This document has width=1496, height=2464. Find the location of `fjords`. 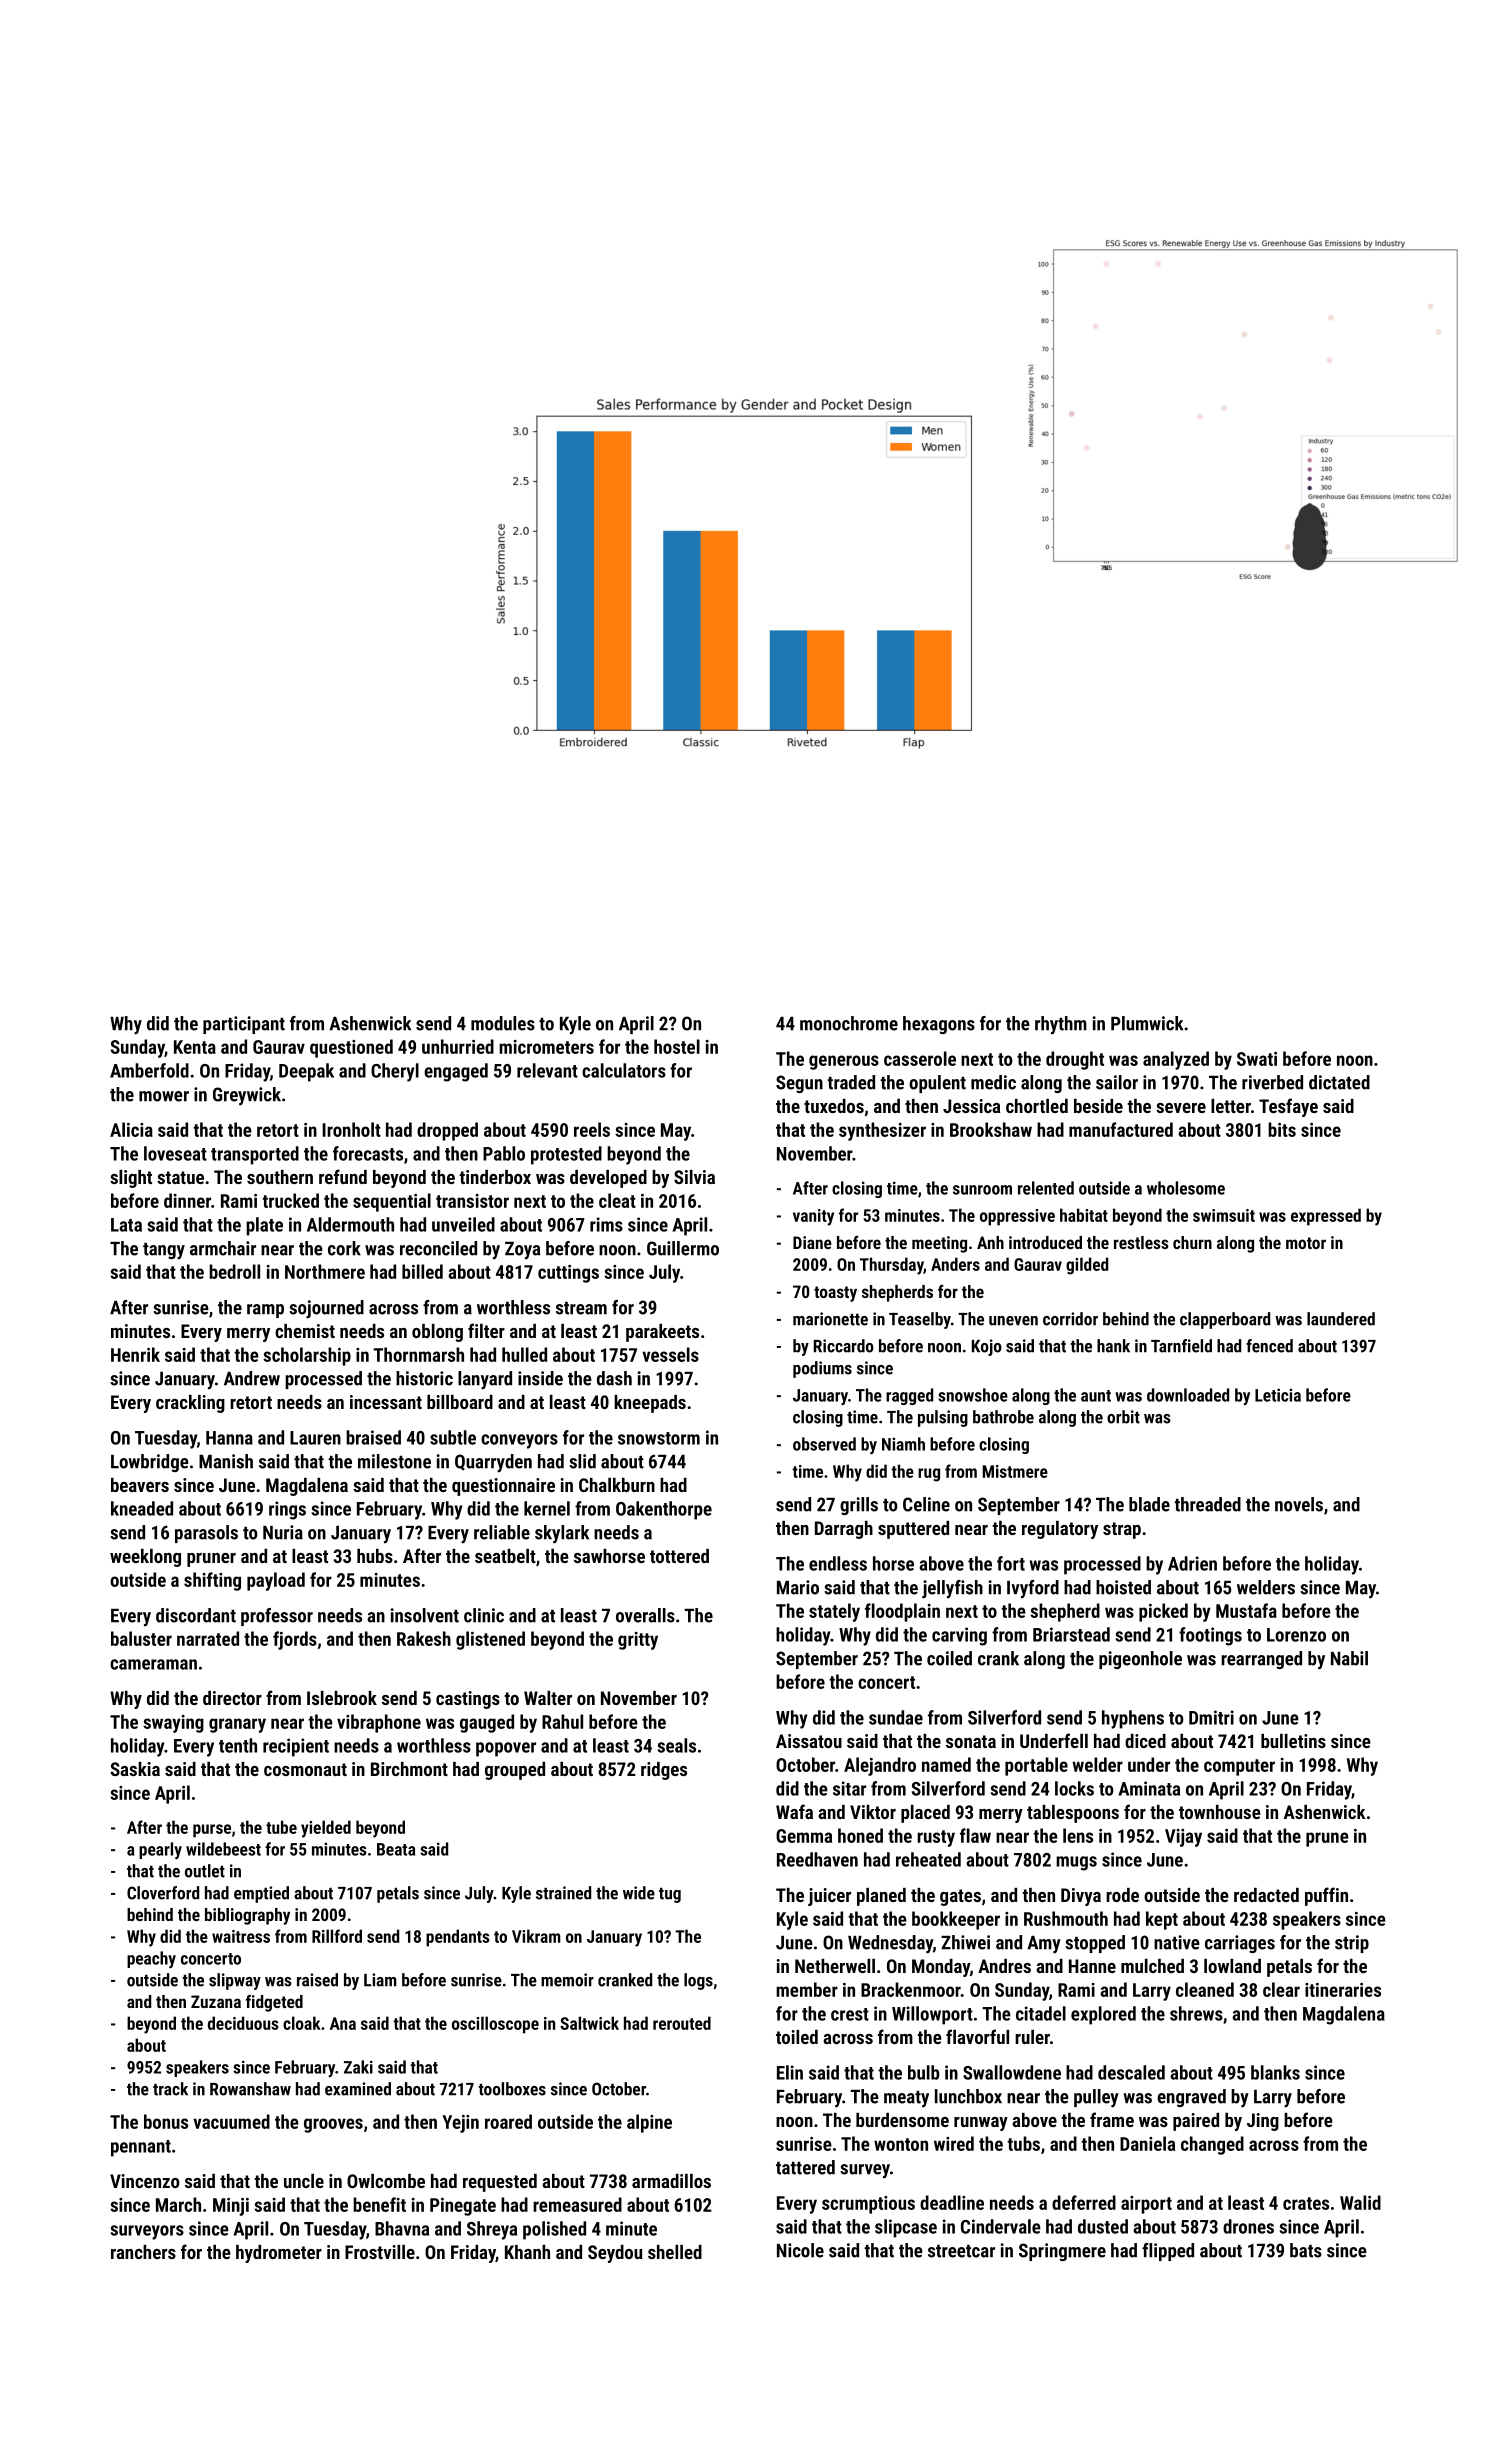

fjords is located at coordinates (295, 1640).
